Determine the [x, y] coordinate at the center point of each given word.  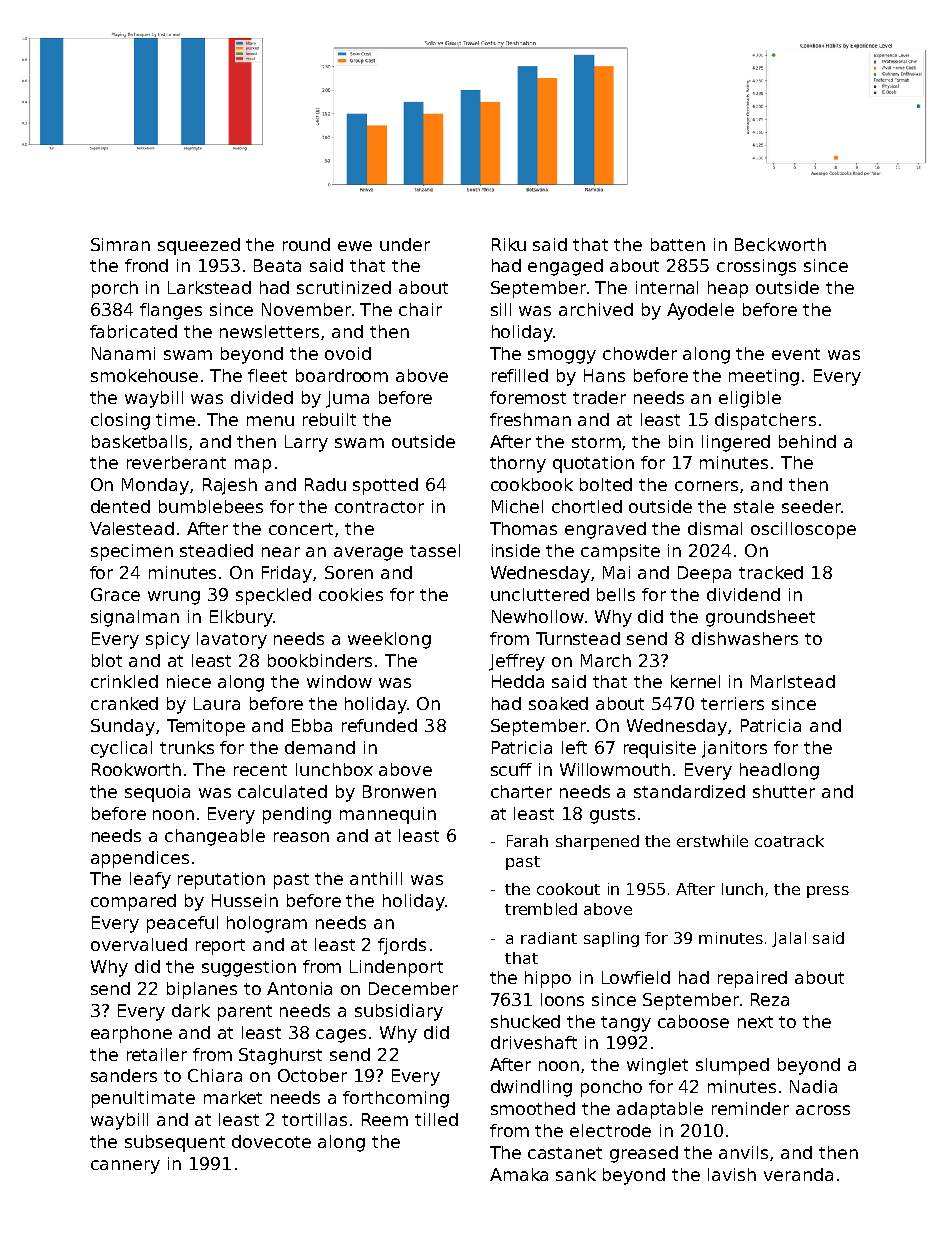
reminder [750, 1108]
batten [678, 244]
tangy [626, 1024]
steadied [216, 550]
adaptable [660, 1110]
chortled [587, 506]
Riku [509, 244]
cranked [124, 703]
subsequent [175, 1143]
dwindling [531, 1088]
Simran [120, 244]
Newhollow [538, 616]
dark [191, 1010]
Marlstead [793, 681]
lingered [736, 443]
